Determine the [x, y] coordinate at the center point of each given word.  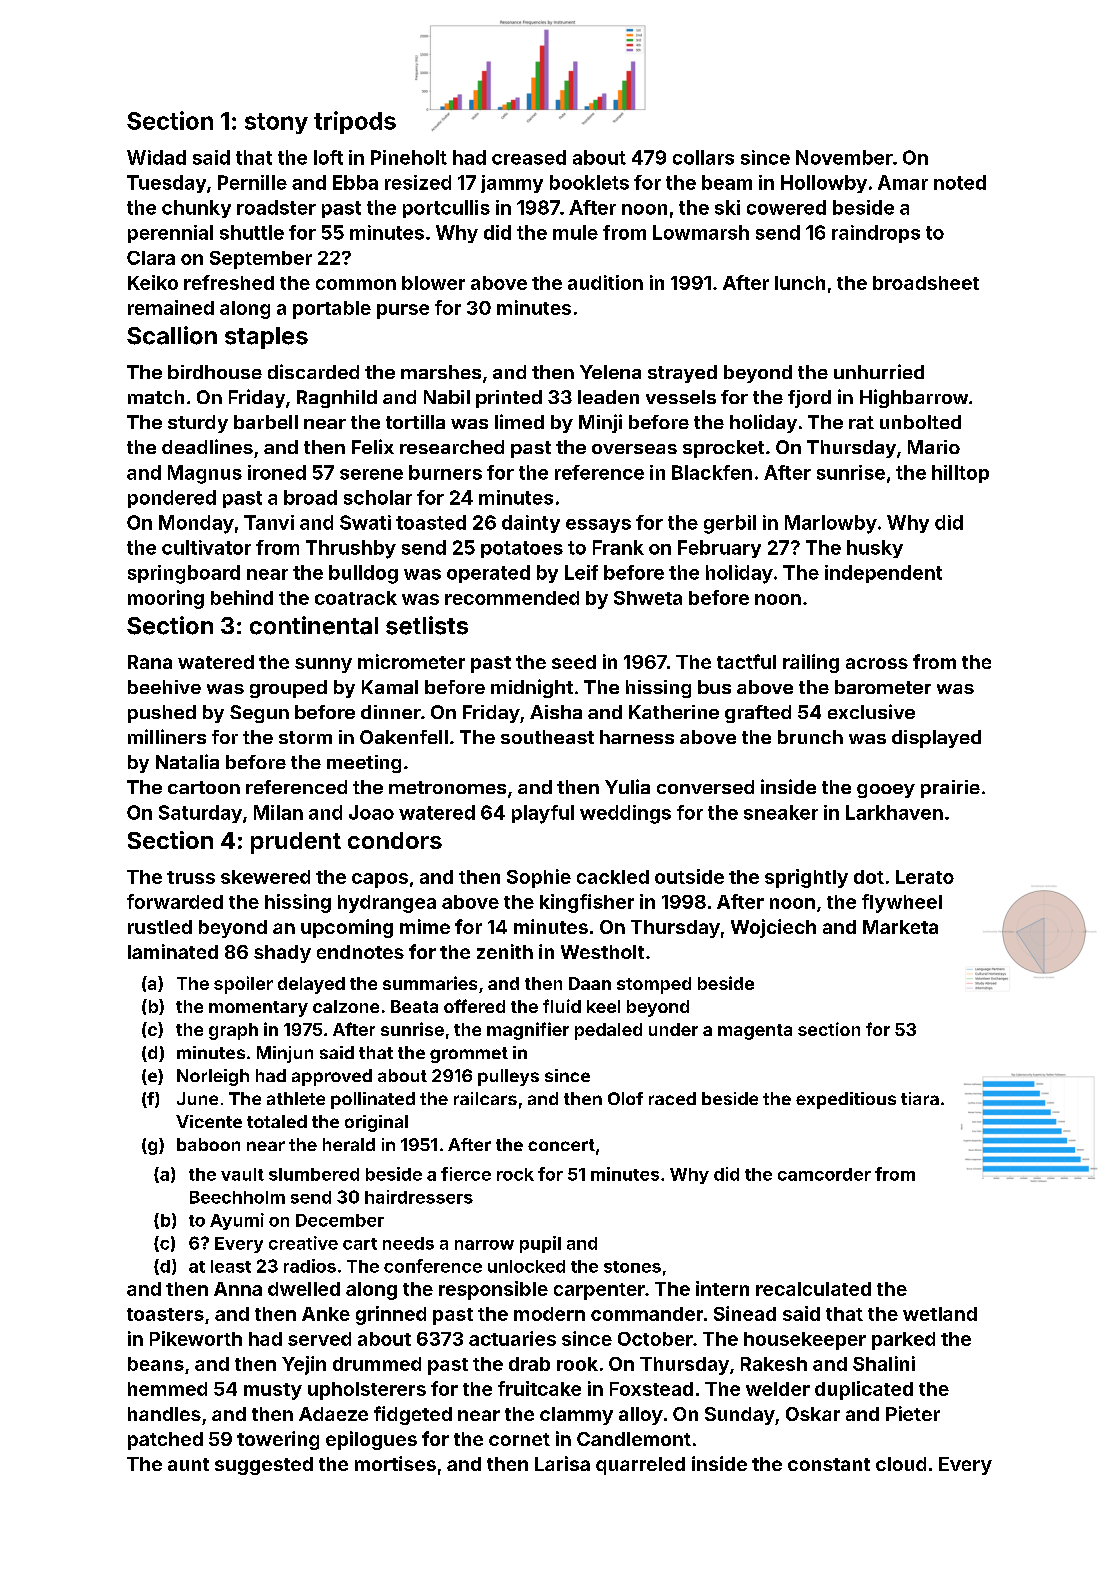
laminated [173, 951]
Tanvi [269, 522]
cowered [786, 207]
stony [276, 123]
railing [811, 663]
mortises [395, 1463]
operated [488, 574]
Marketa [900, 927]
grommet [469, 1055]
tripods [355, 122]
